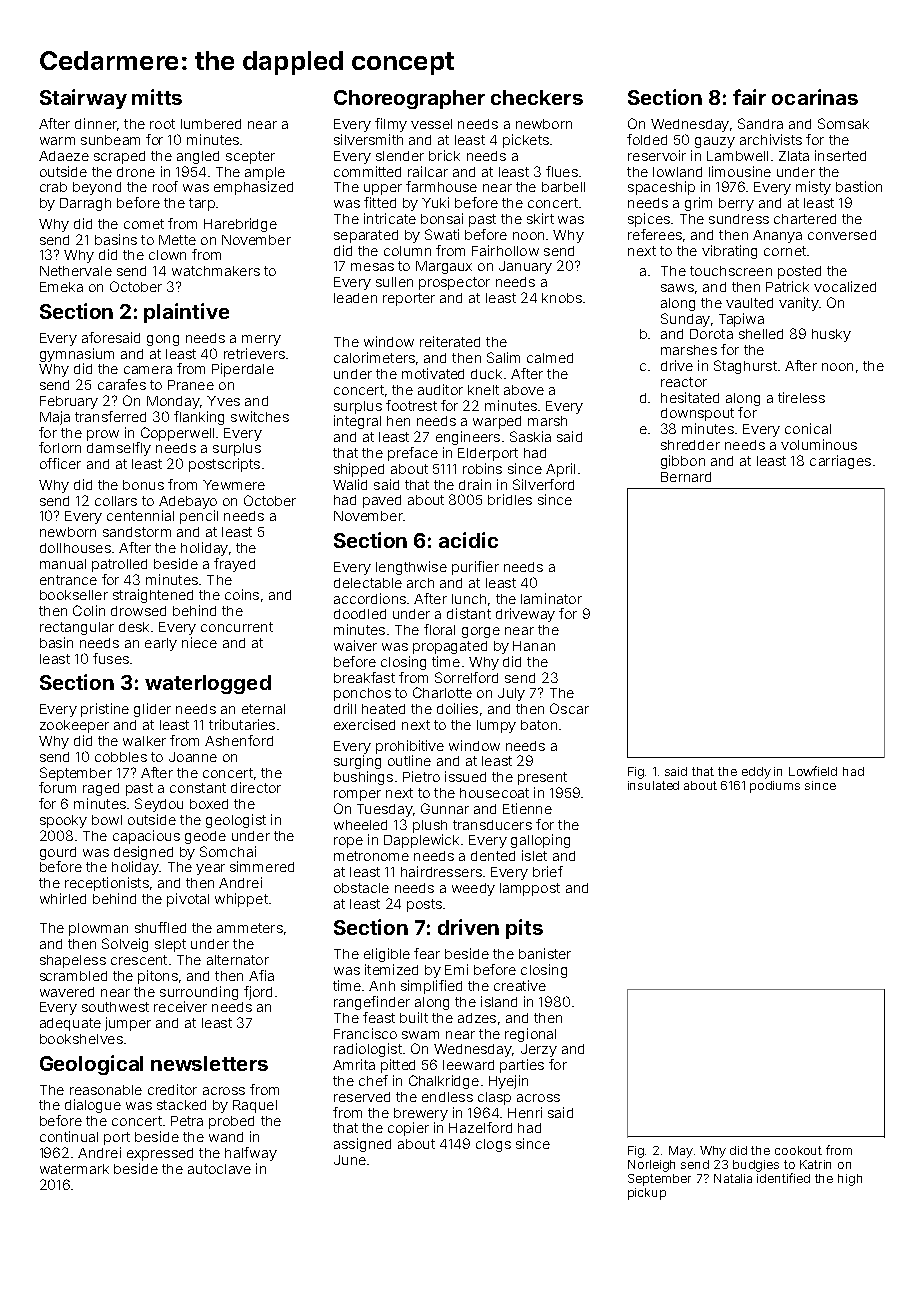 Image resolution: width=924 pixels, height=1308 pixels. Describe the element at coordinates (370, 598) in the image. I see `accordions` at that location.
